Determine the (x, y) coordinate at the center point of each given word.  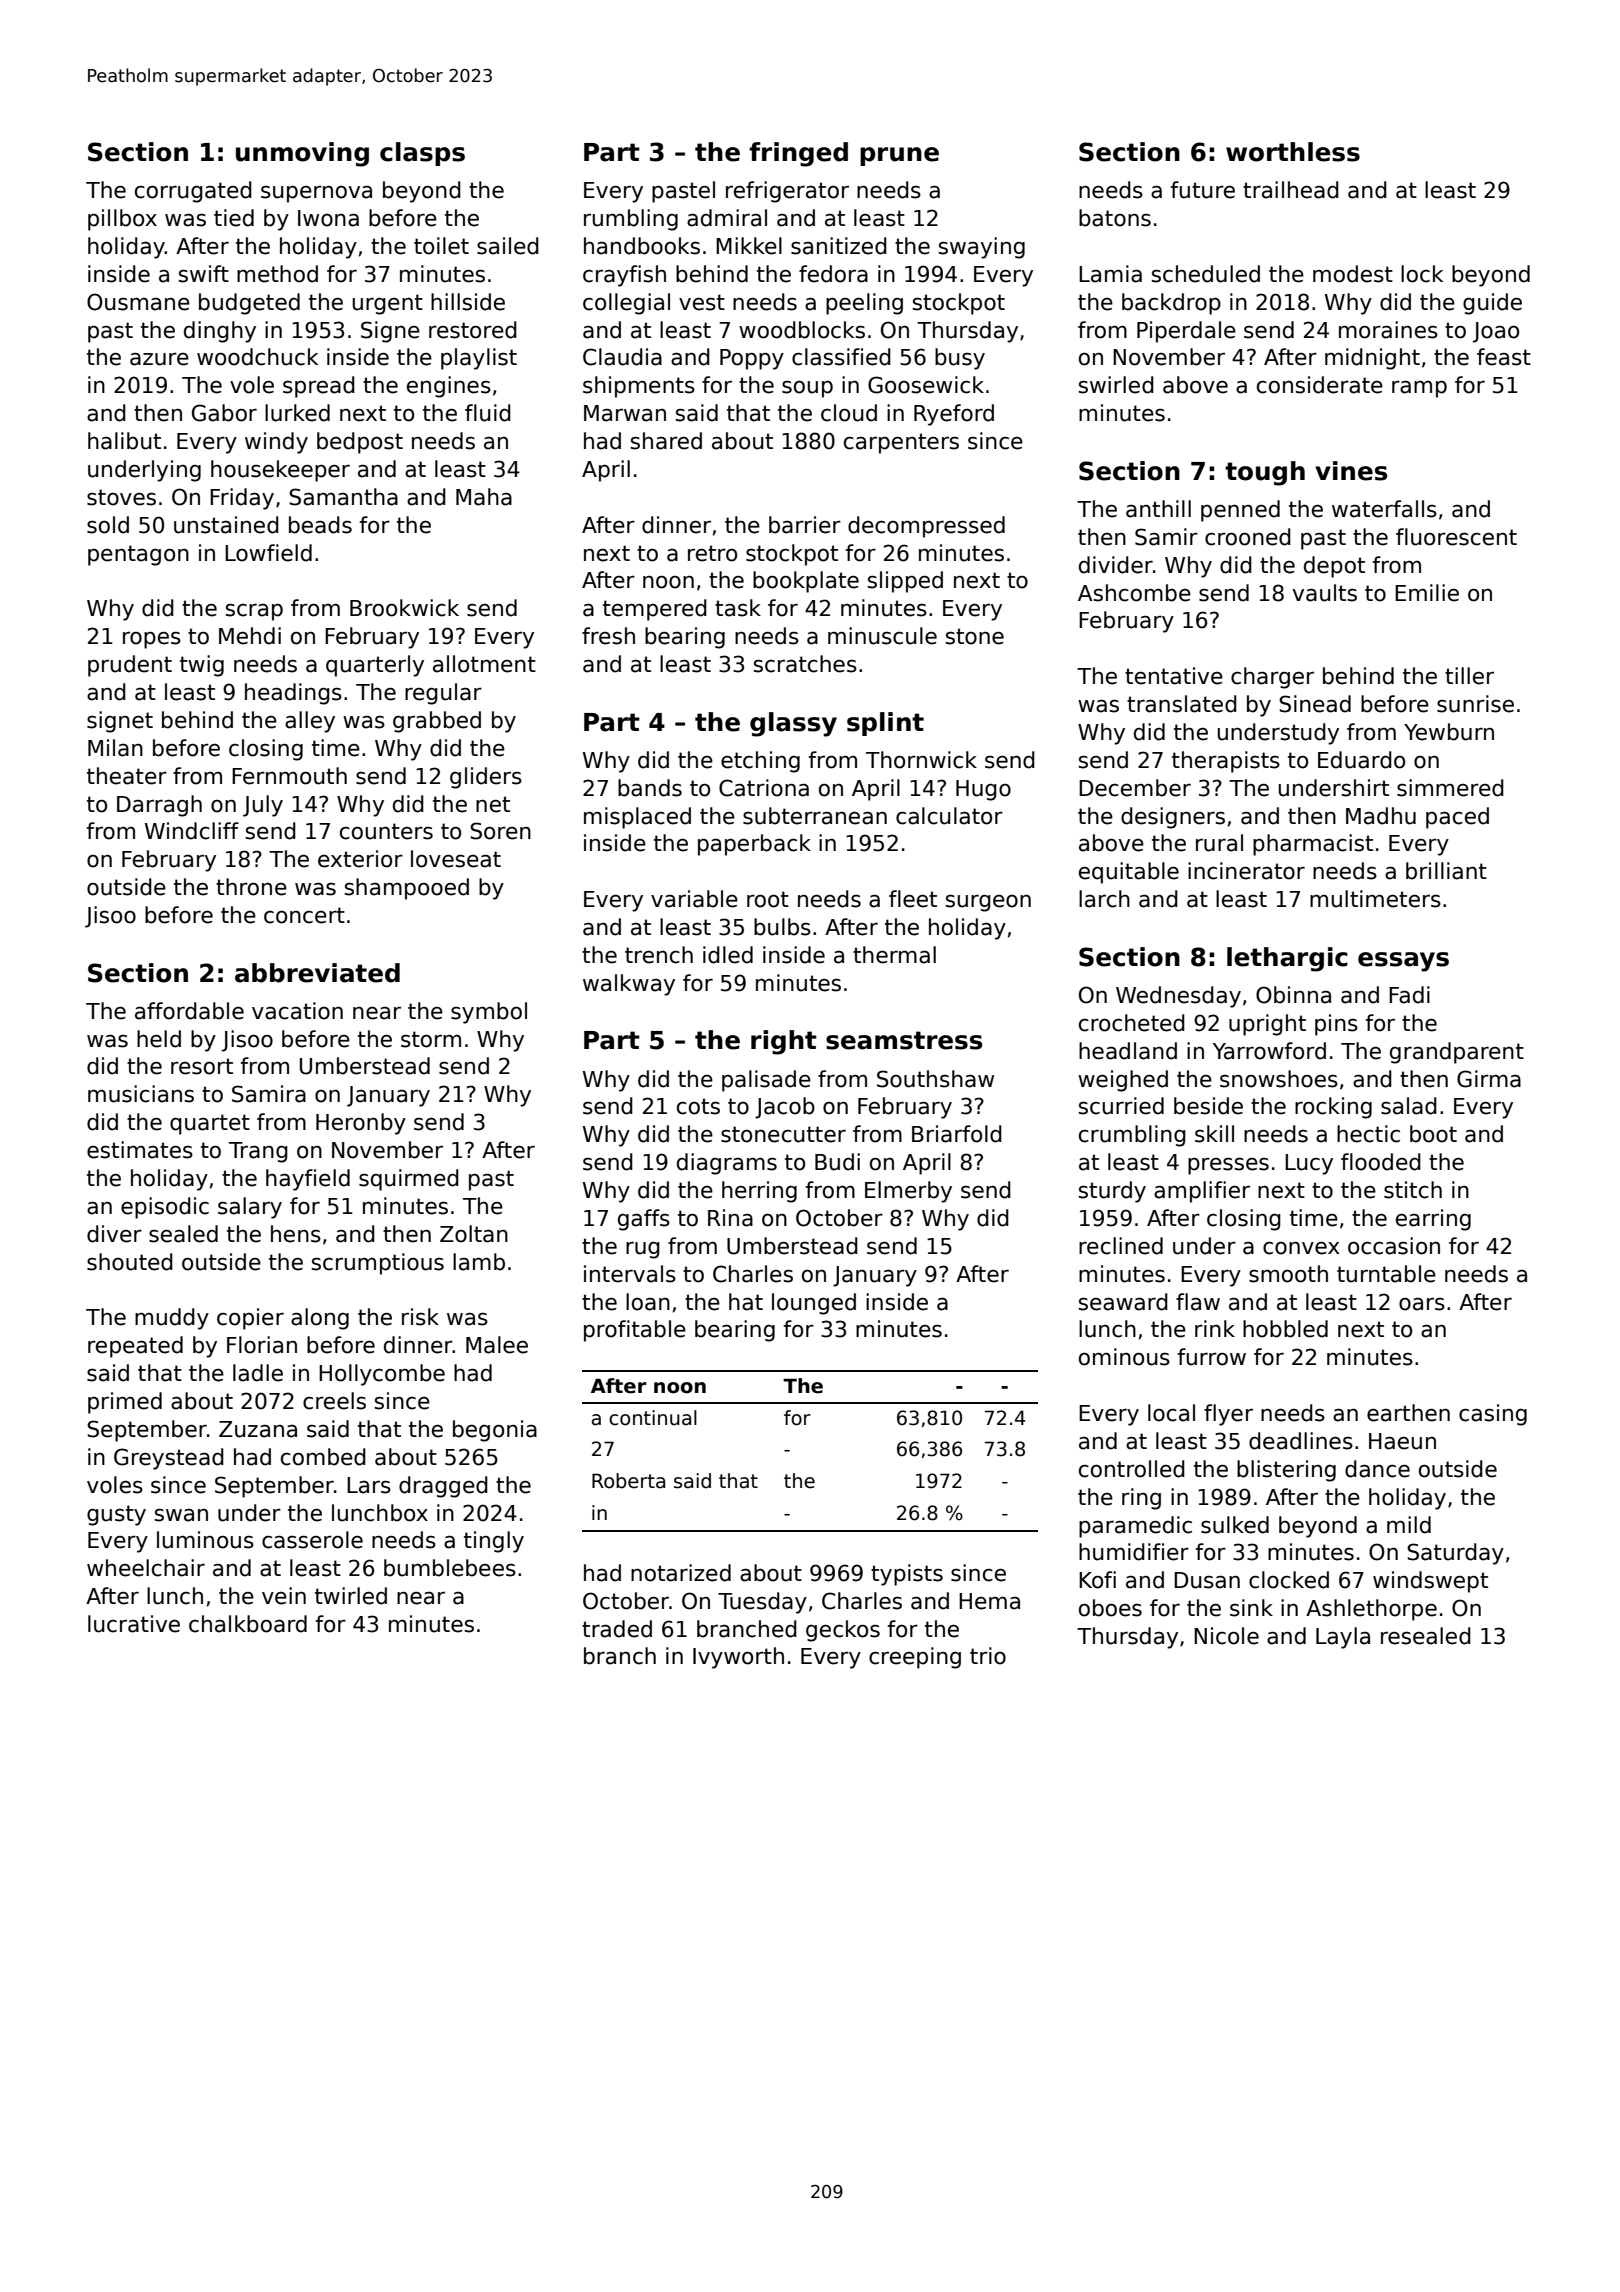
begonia (495, 1431)
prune (899, 156)
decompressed (926, 527)
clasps (422, 154)
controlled (1132, 1469)
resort (202, 1066)
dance (1377, 1469)
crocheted (1132, 1023)
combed (323, 1457)
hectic (1368, 1134)
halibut (124, 441)
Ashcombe (1134, 593)
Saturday (1455, 1554)
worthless (1293, 152)
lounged (814, 1304)
